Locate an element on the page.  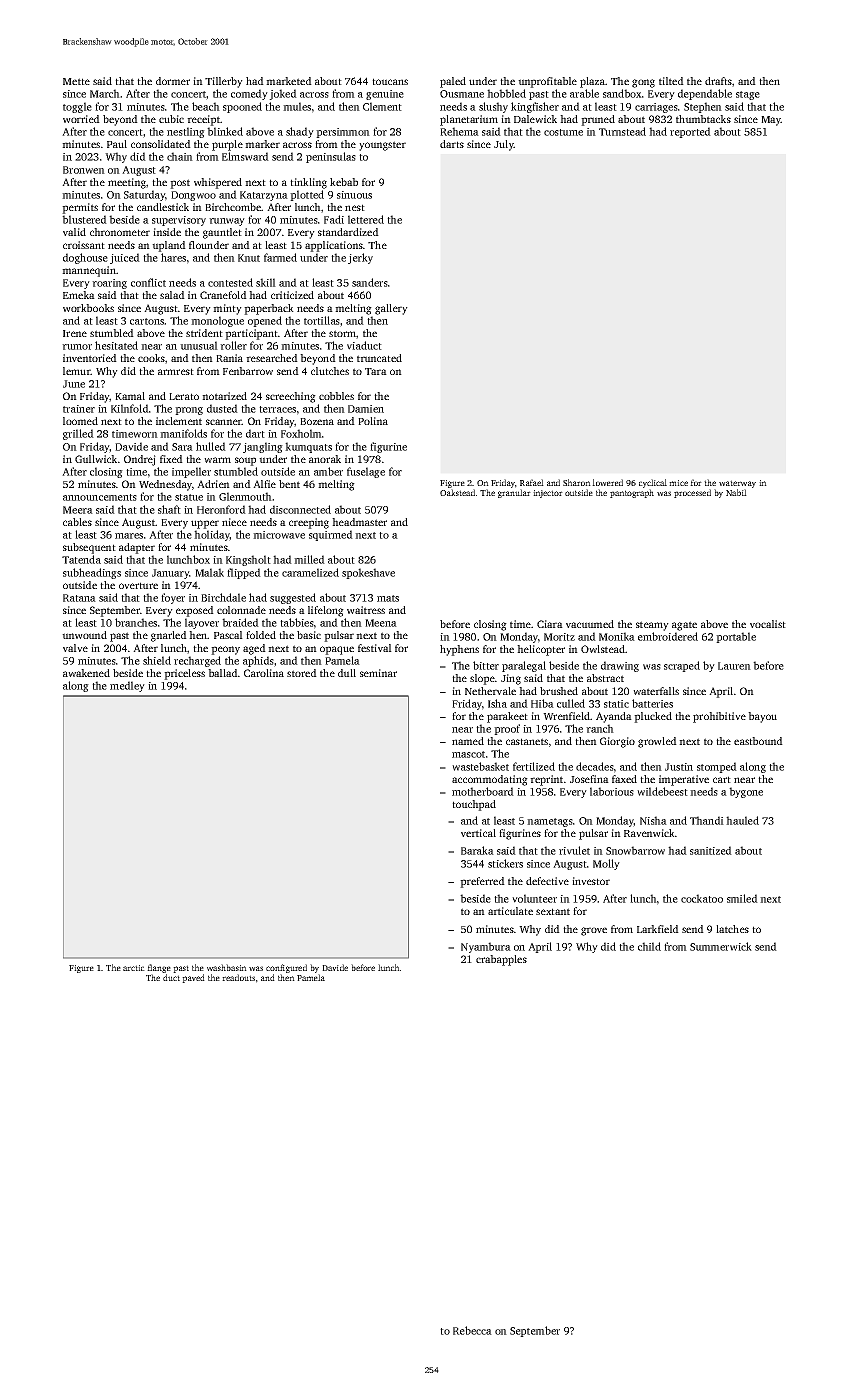
Katarzyna is located at coordinates (264, 196).
